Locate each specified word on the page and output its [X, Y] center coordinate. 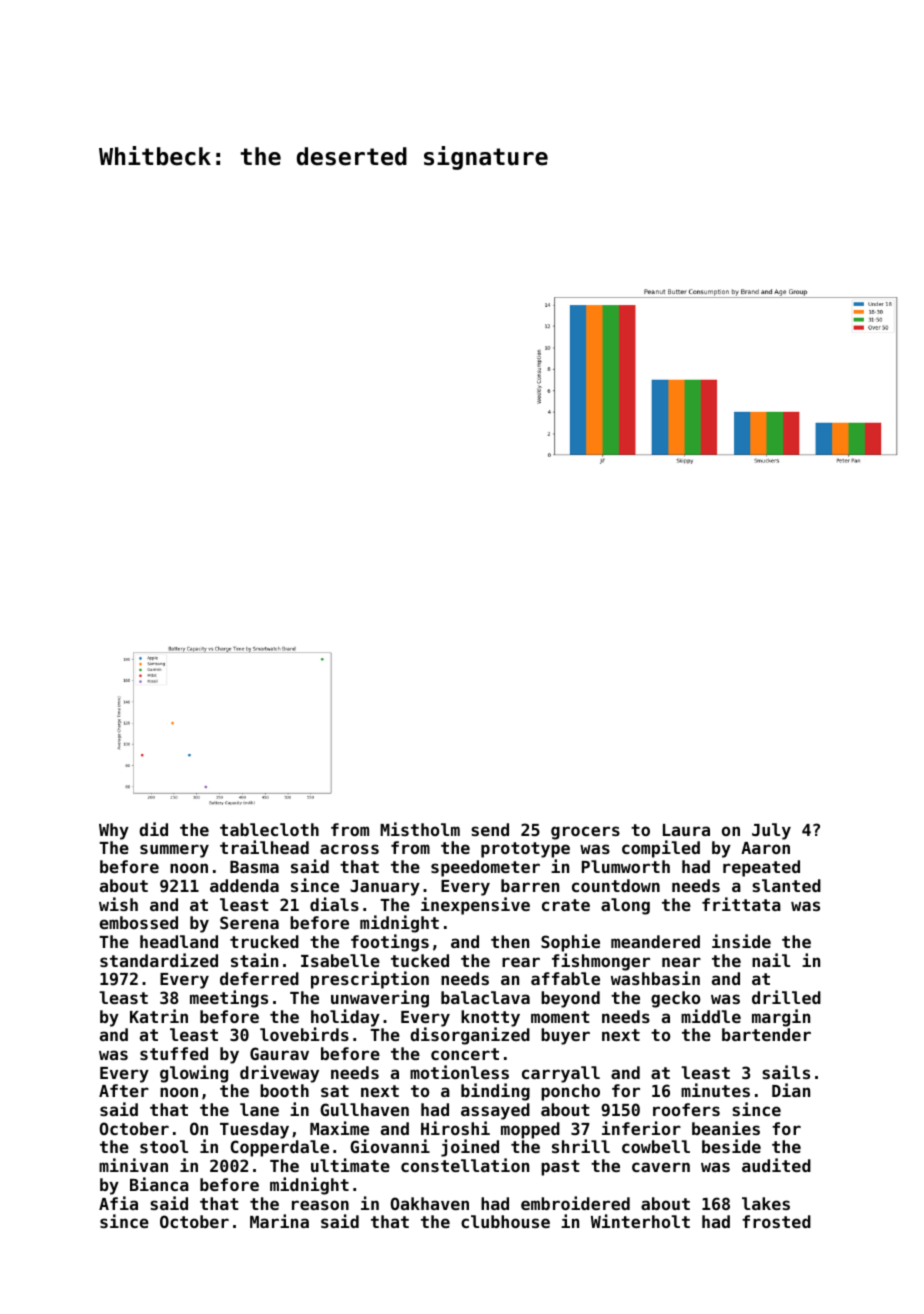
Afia [118, 1203]
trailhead [264, 847]
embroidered [575, 1203]
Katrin [159, 1016]
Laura [686, 830]
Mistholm [420, 829]
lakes [766, 1203]
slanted [786, 885]
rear [521, 962]
